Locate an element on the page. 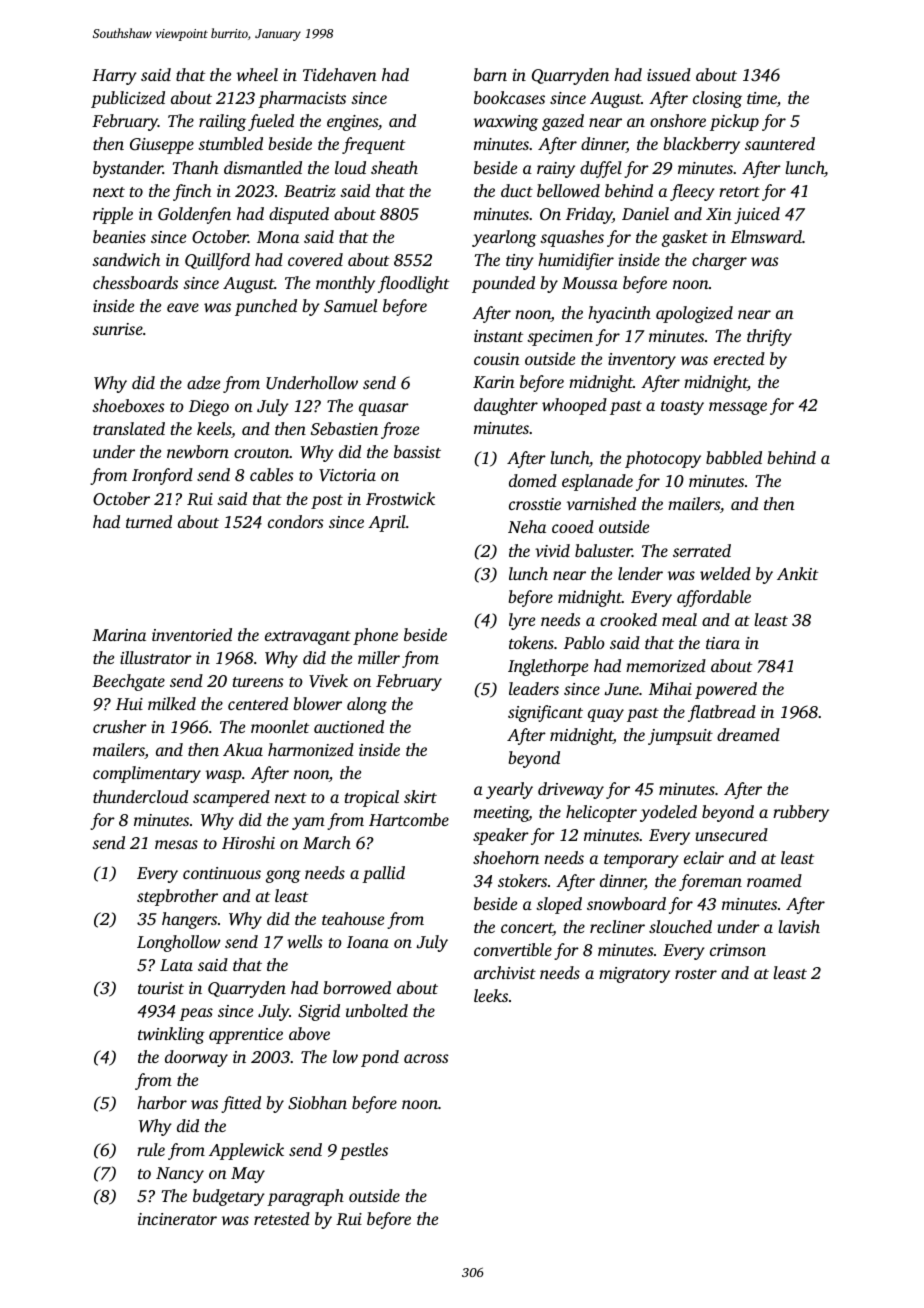 This image has height=1308, width=924. fleecy is located at coordinates (692, 192).
